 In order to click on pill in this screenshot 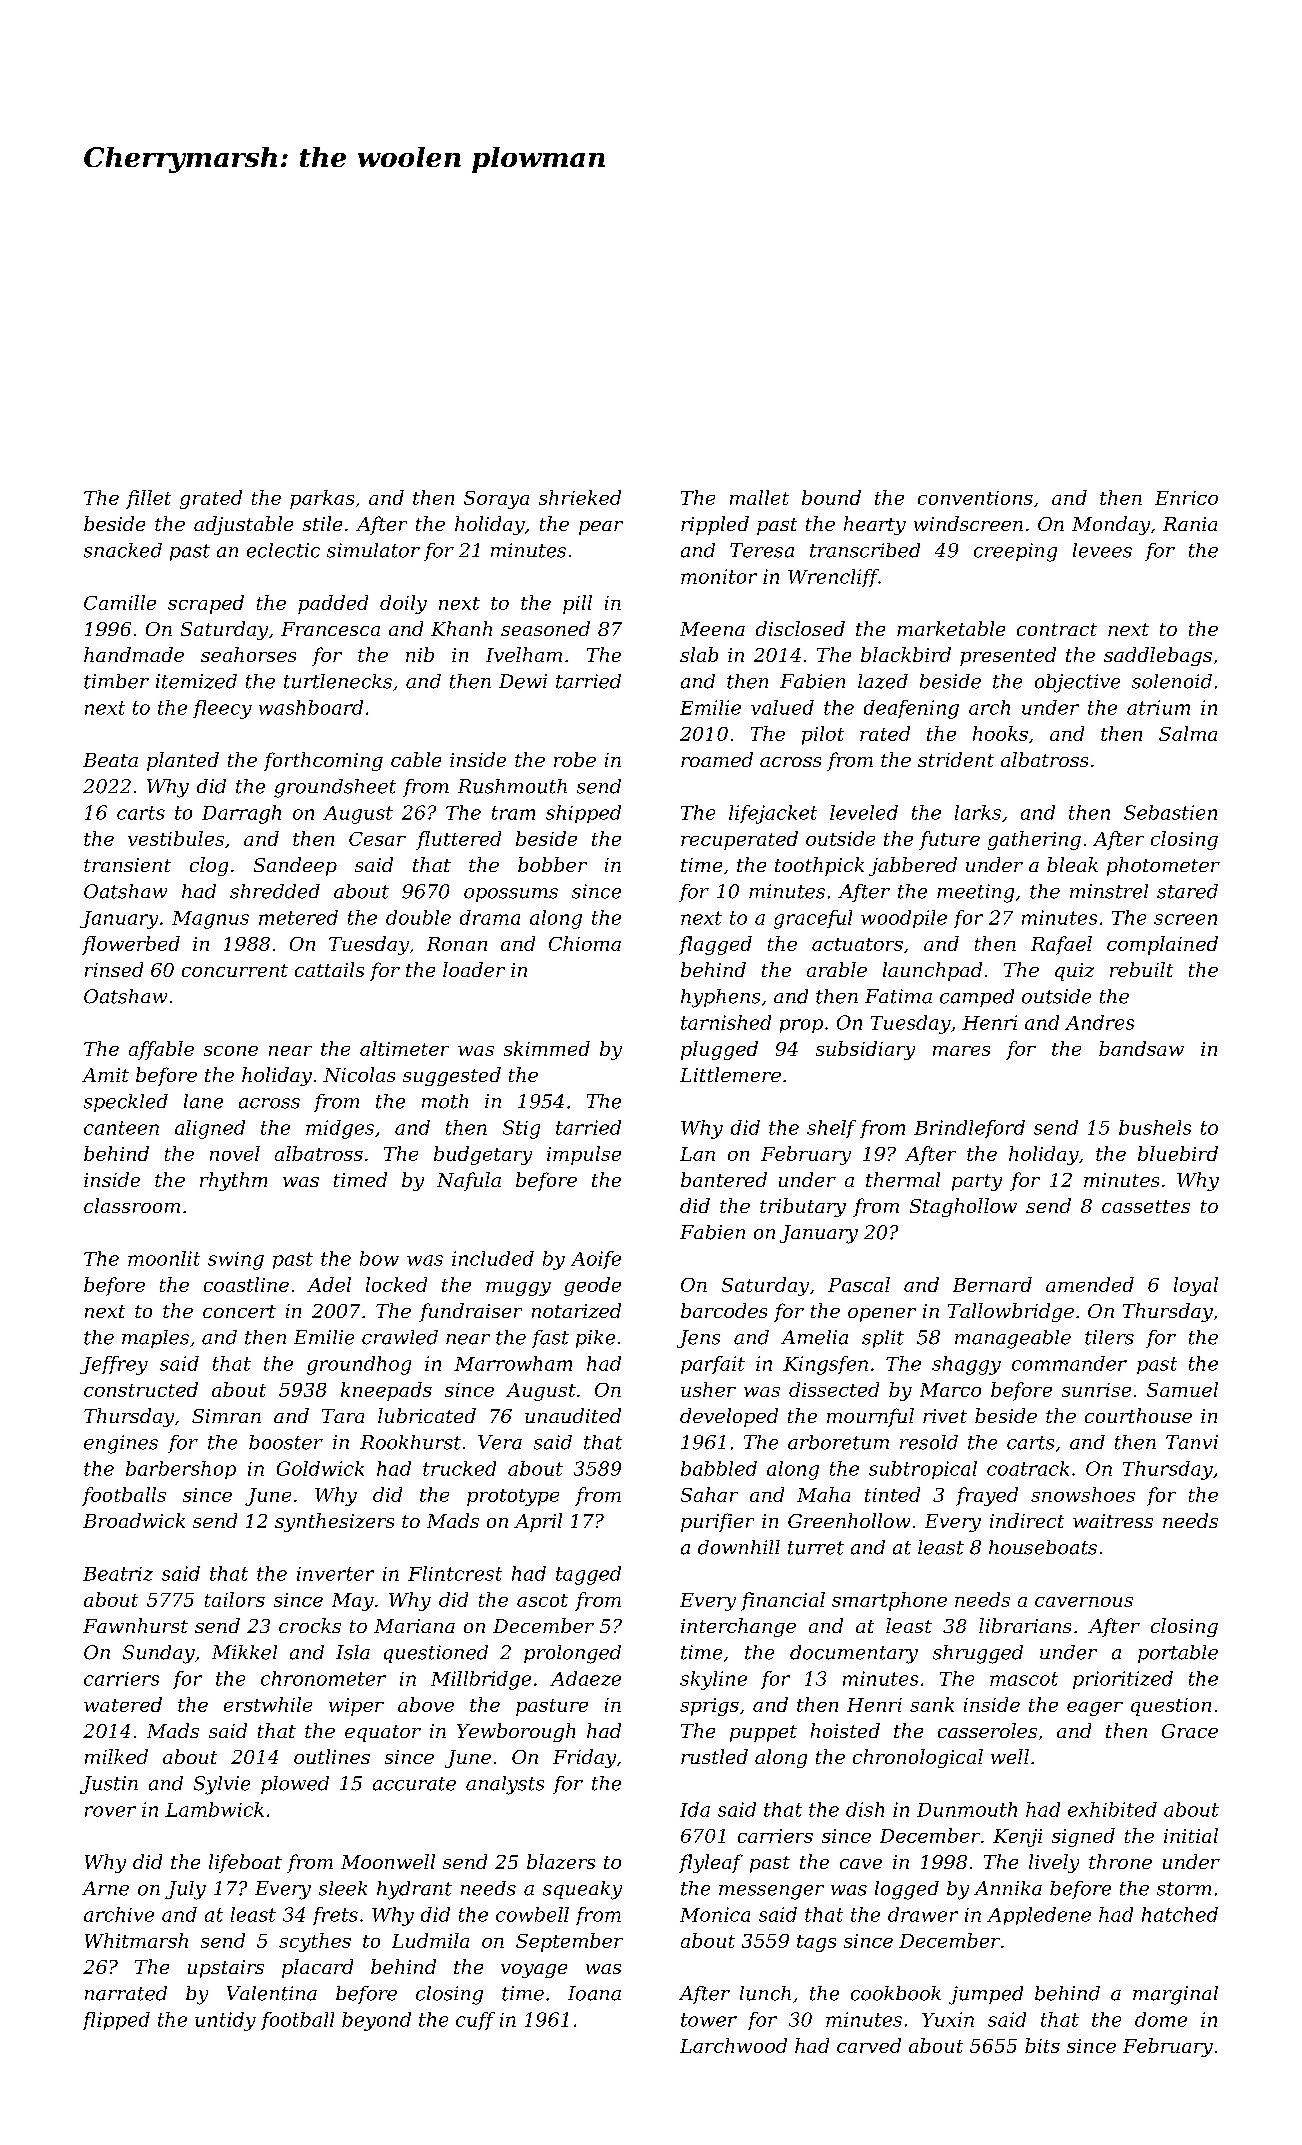, I will do `click(577, 604)`.
